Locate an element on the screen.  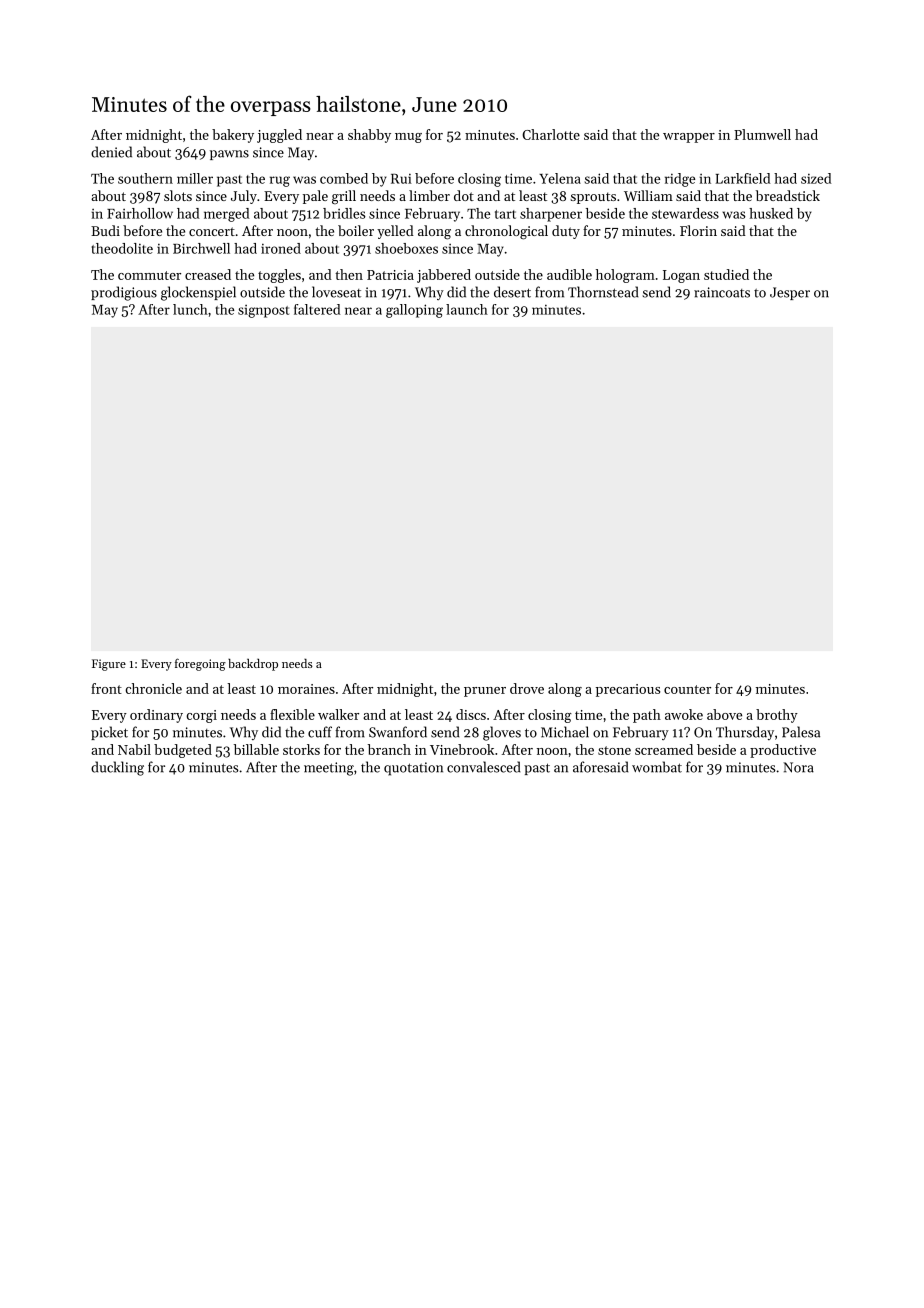
bakery is located at coordinates (233, 136).
